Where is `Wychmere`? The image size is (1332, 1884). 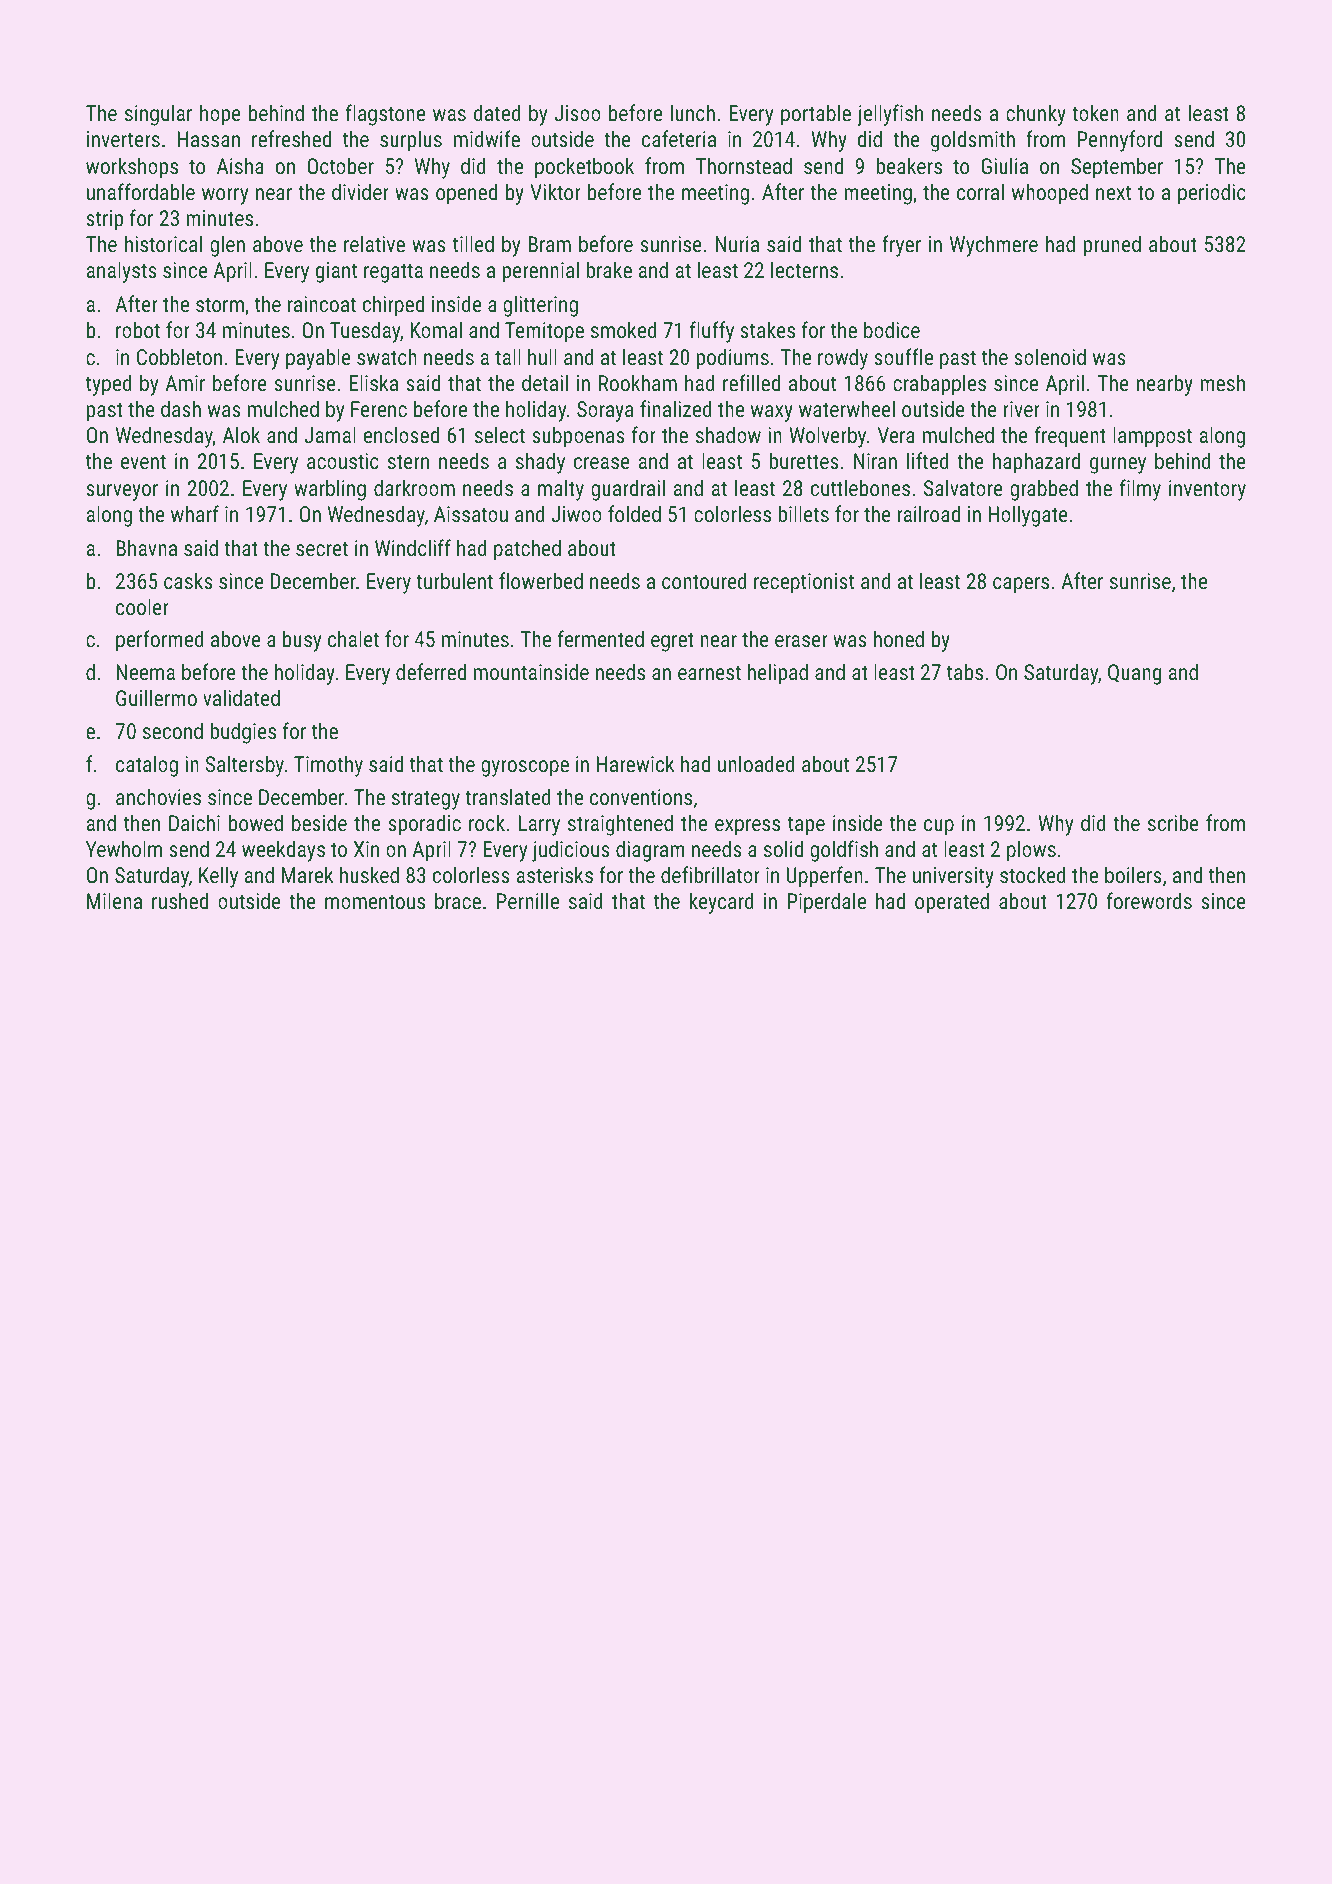 Wychmere is located at coordinates (994, 246).
